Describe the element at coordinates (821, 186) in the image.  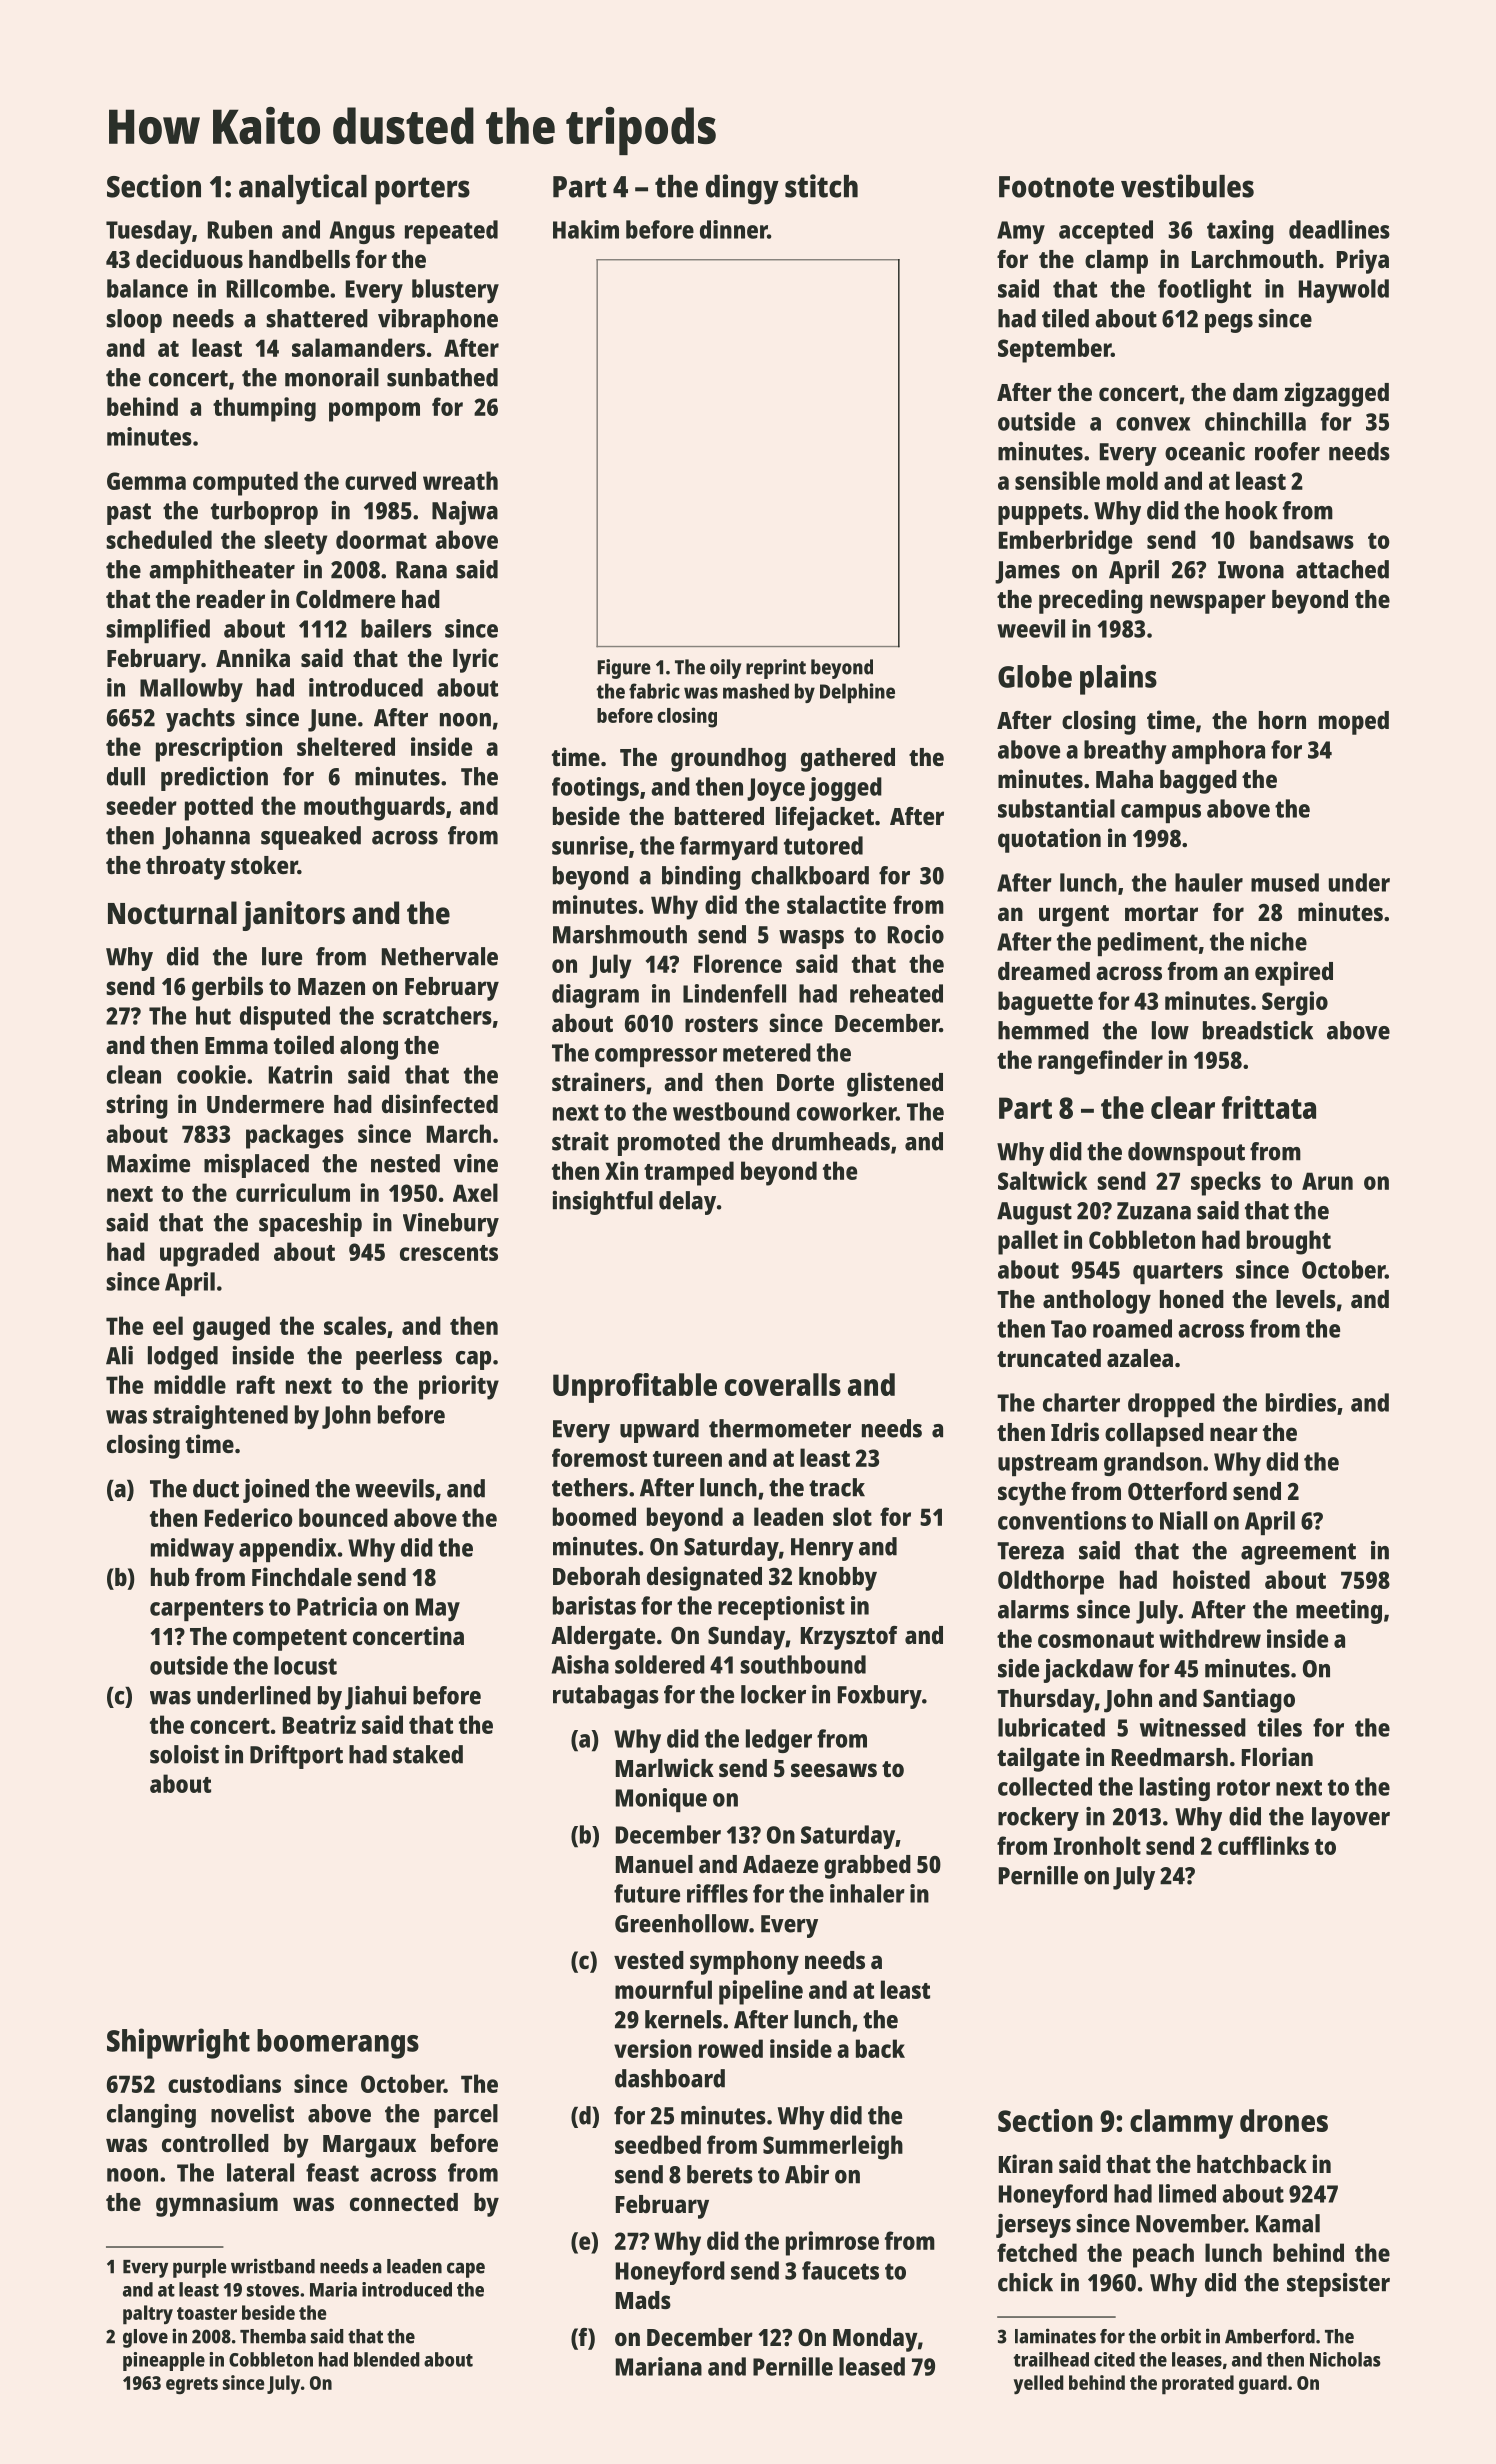
I see `stitch` at that location.
